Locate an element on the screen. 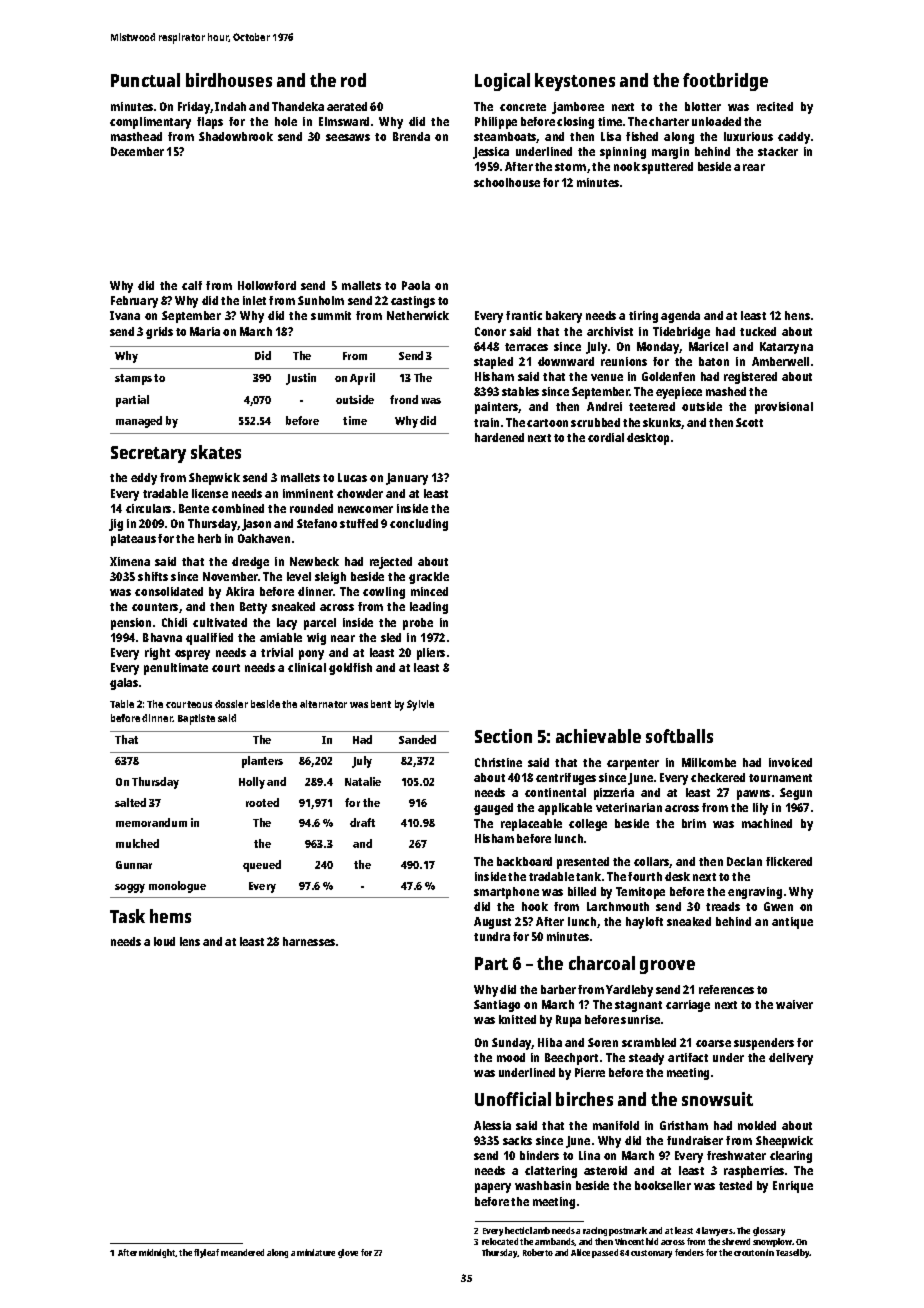 This screenshot has width=924, height=1308. registered is located at coordinates (750, 378).
